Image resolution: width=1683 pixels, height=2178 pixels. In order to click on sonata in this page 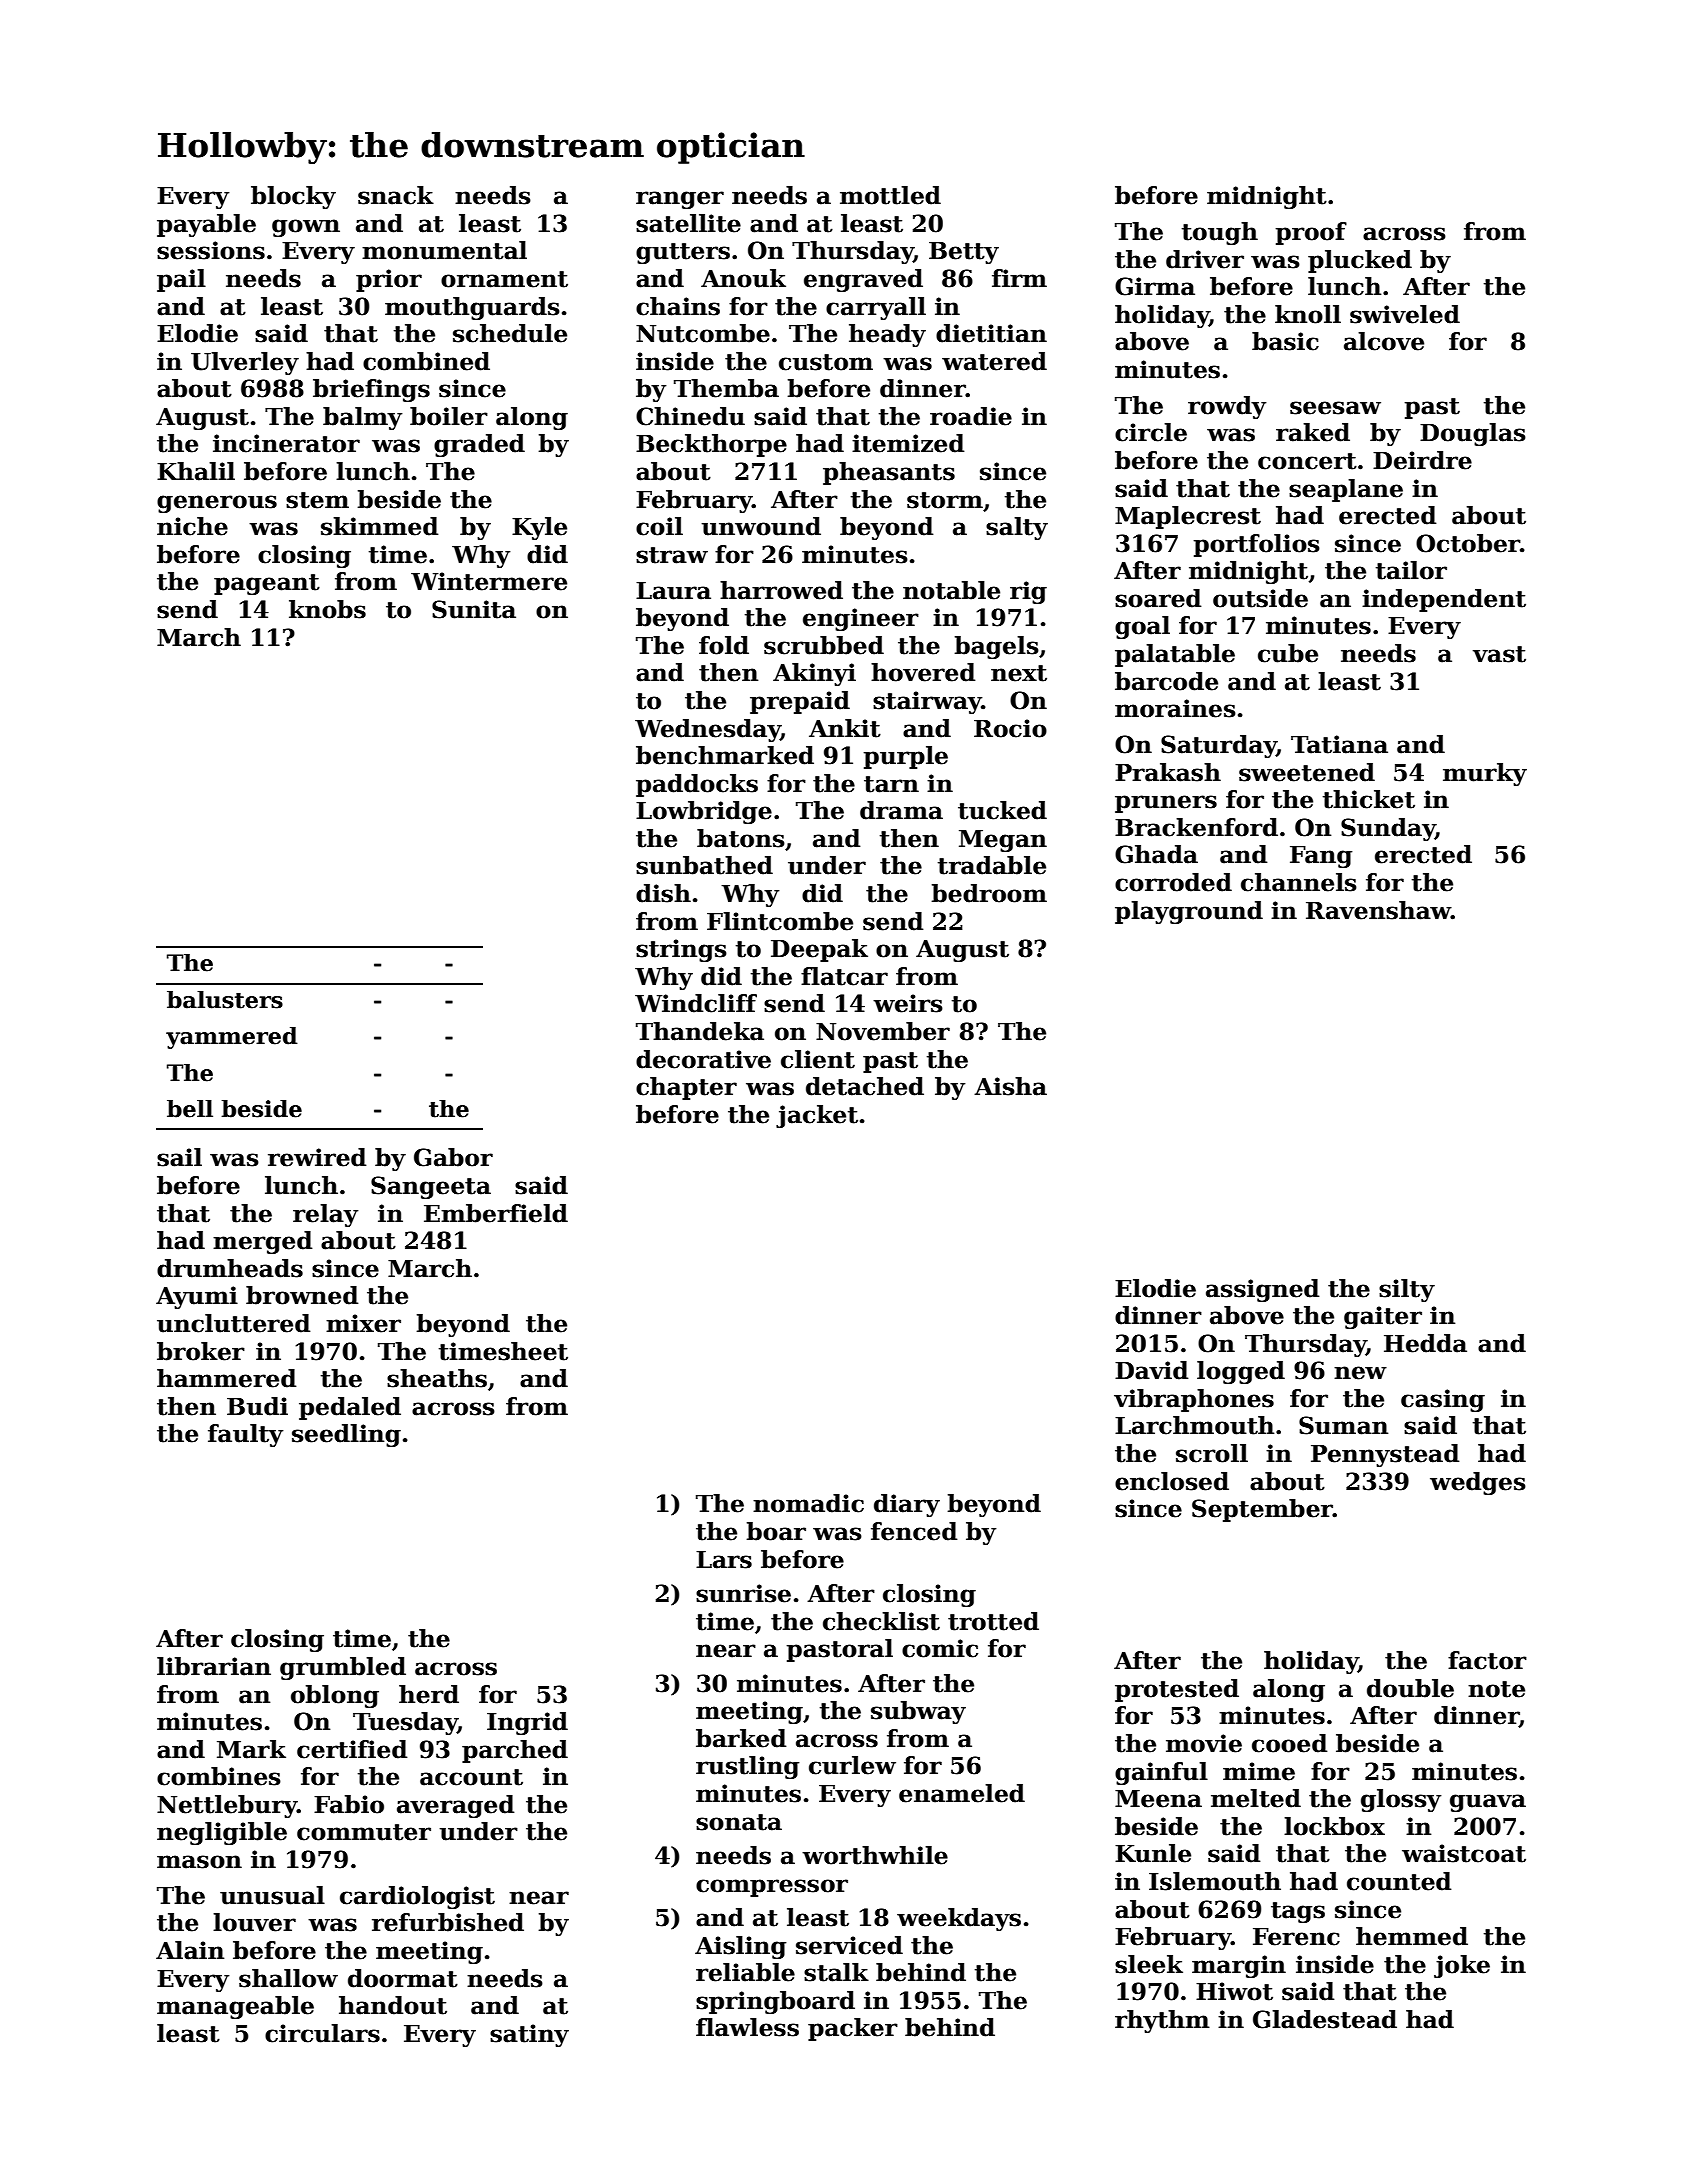, I will do `click(739, 1822)`.
